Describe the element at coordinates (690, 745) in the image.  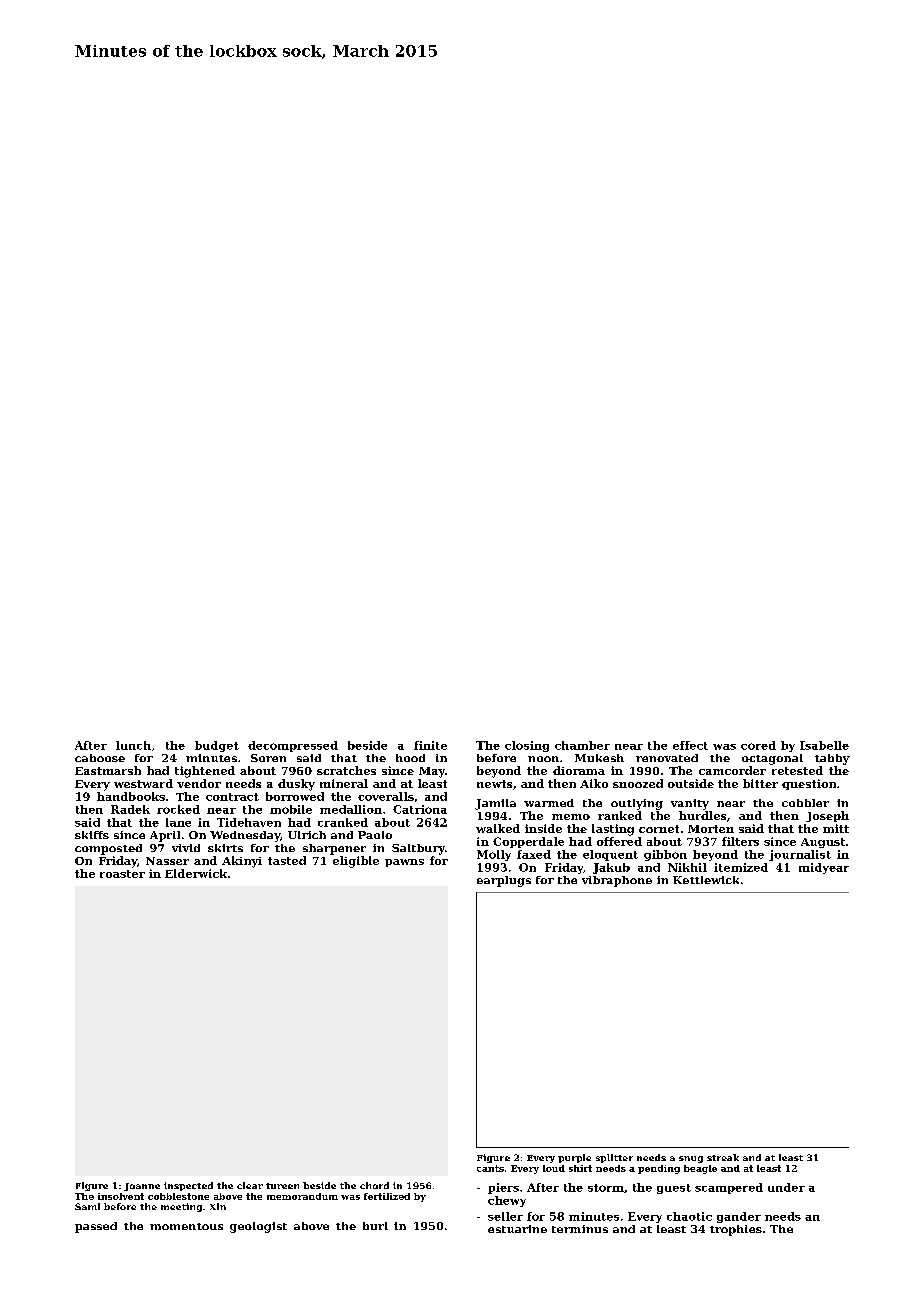
I see `effect` at that location.
